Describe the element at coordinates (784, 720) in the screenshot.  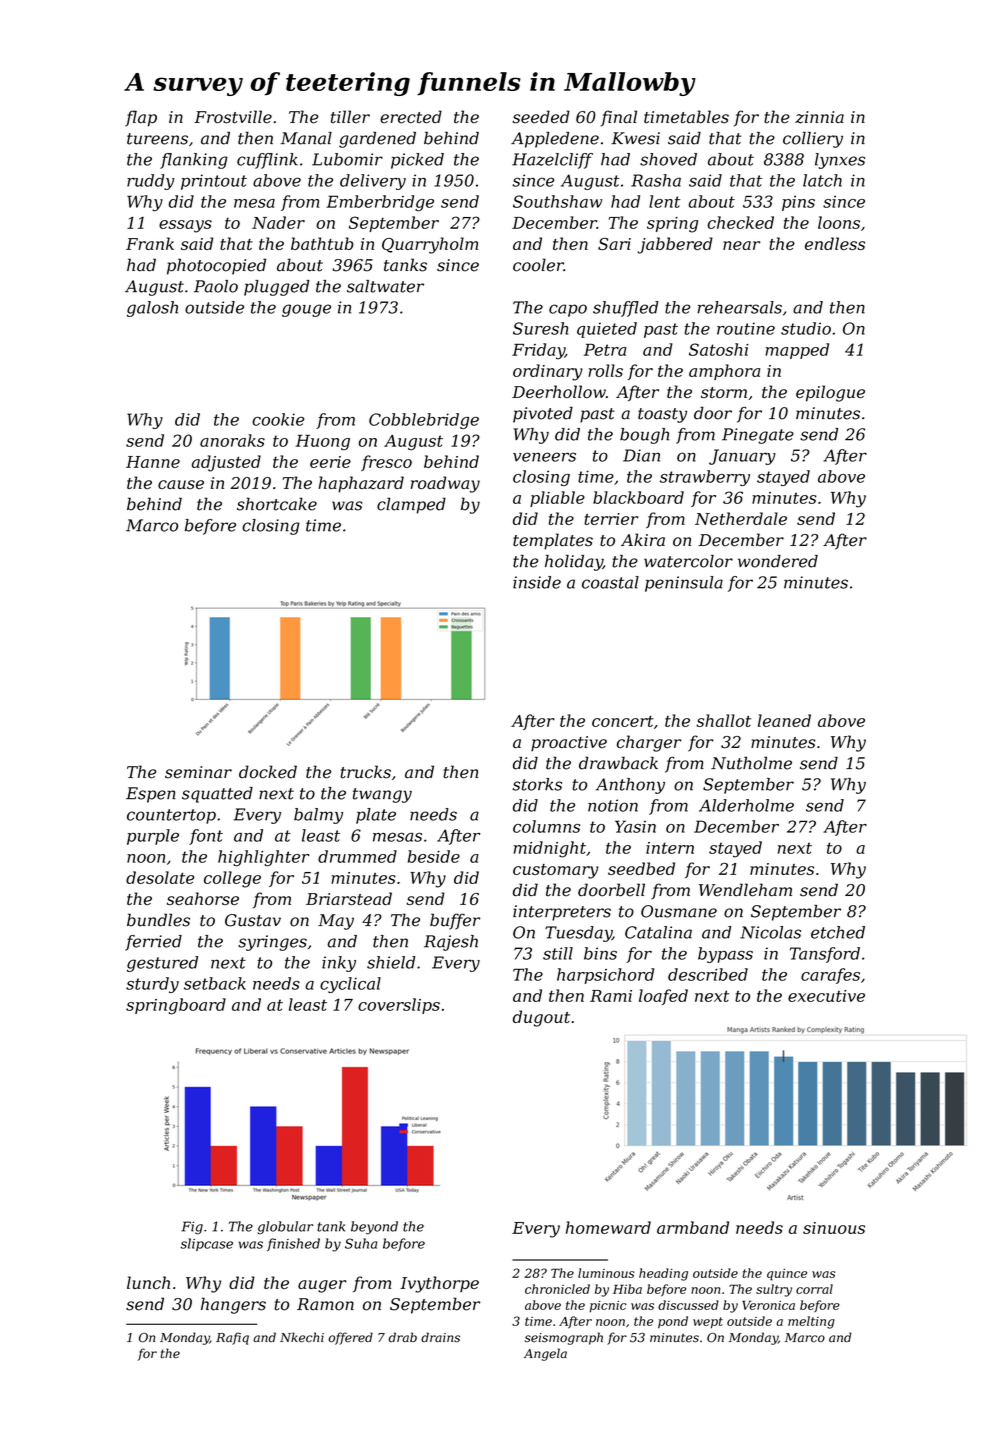
I see `leaned` at that location.
